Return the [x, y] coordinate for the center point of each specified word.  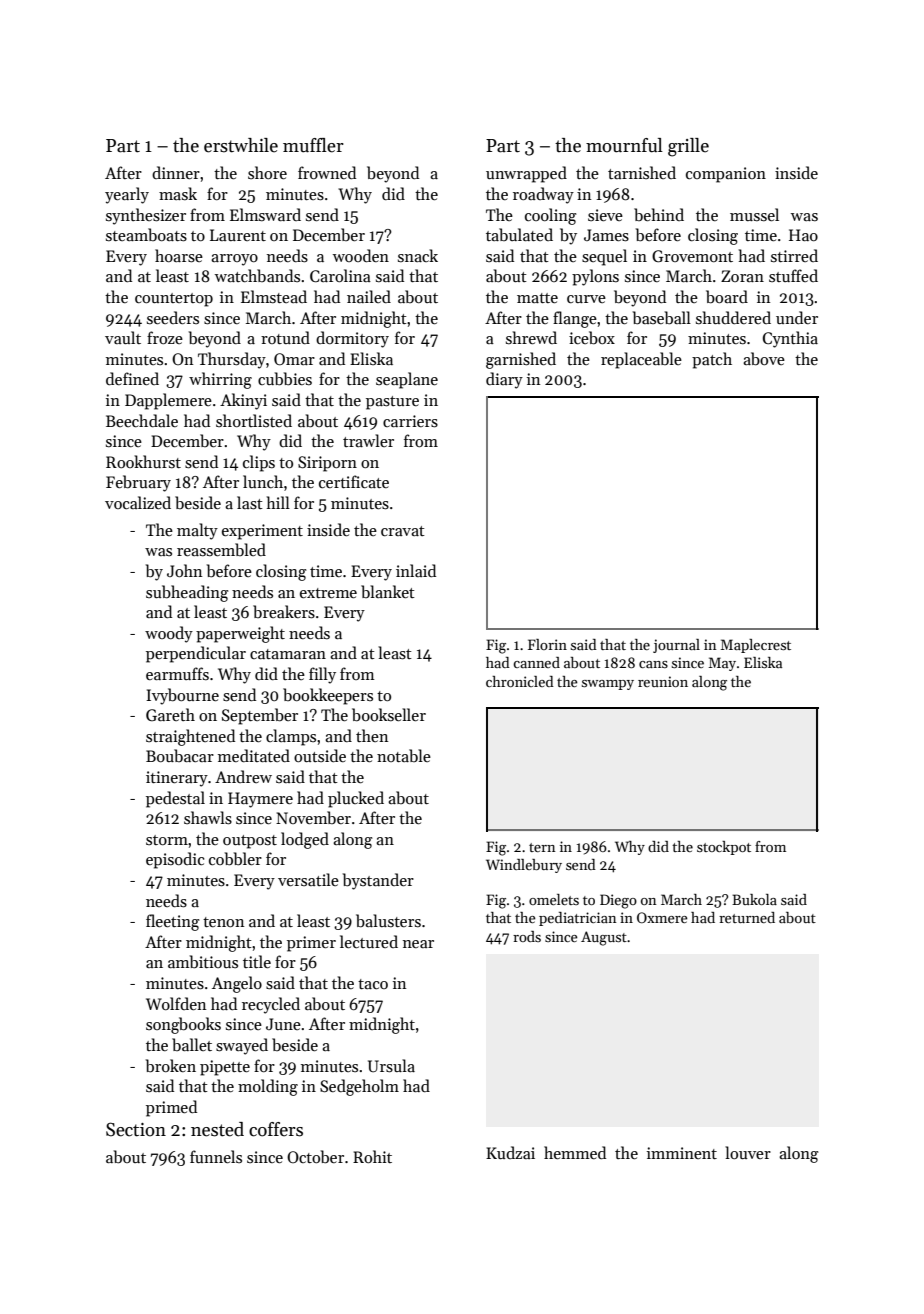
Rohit [372, 1156]
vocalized [138, 502]
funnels [216, 1156]
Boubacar [180, 755]
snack [418, 255]
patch [712, 360]
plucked [356, 799]
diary [504, 380]
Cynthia [790, 339]
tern [542, 847]
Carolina [340, 275]
